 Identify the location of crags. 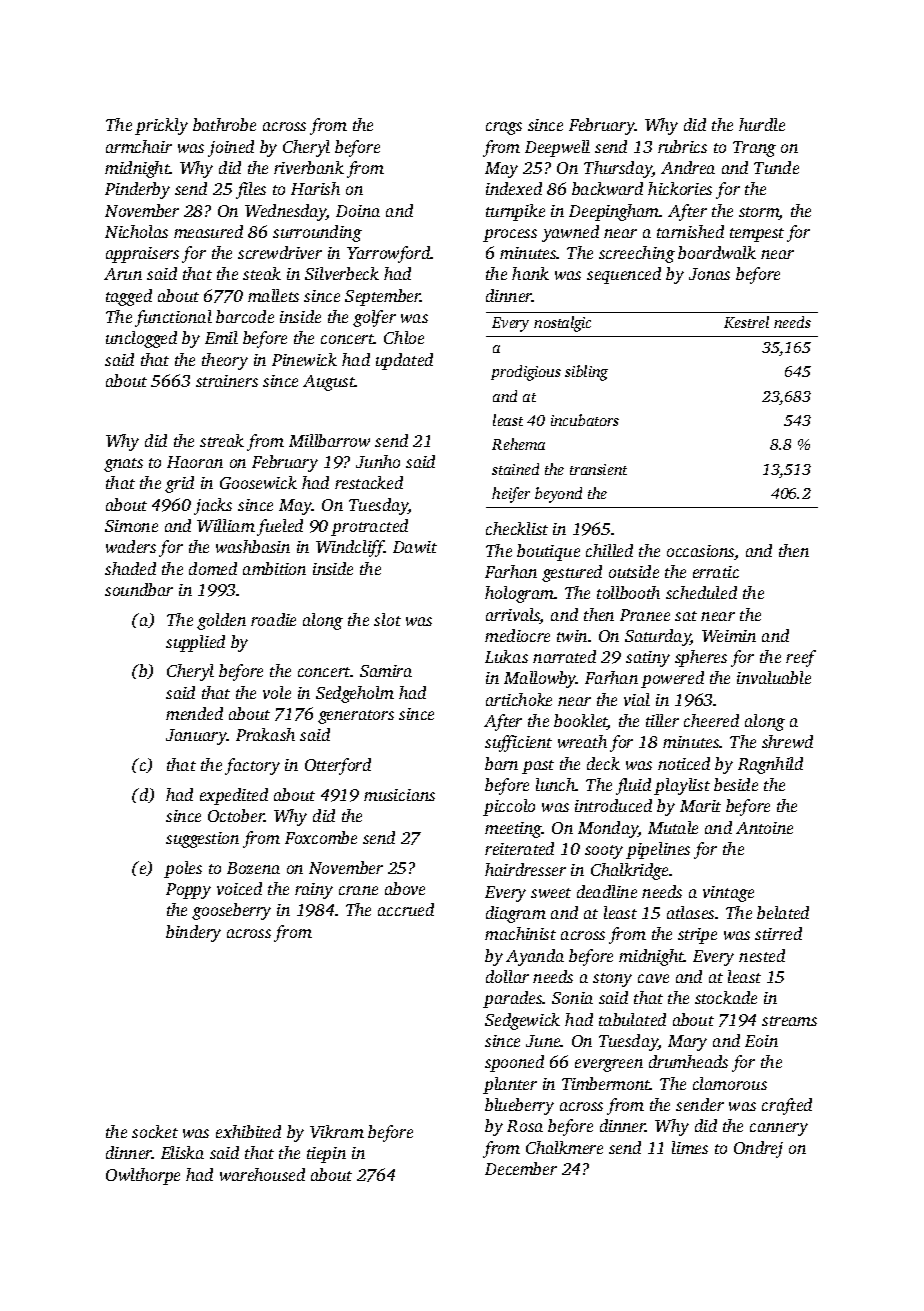
(504, 128).
